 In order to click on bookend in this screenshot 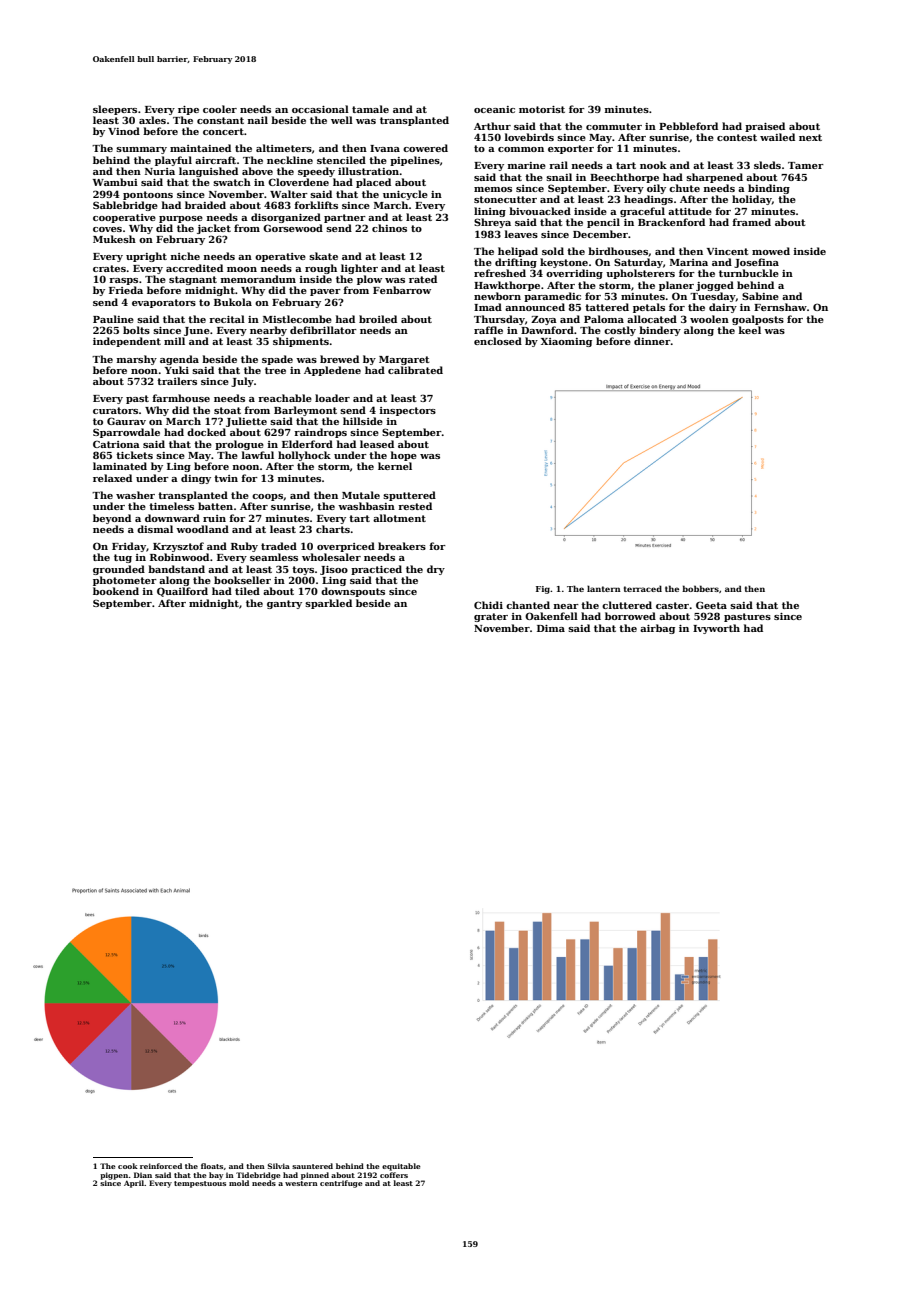, I will do `click(116, 591)`.
